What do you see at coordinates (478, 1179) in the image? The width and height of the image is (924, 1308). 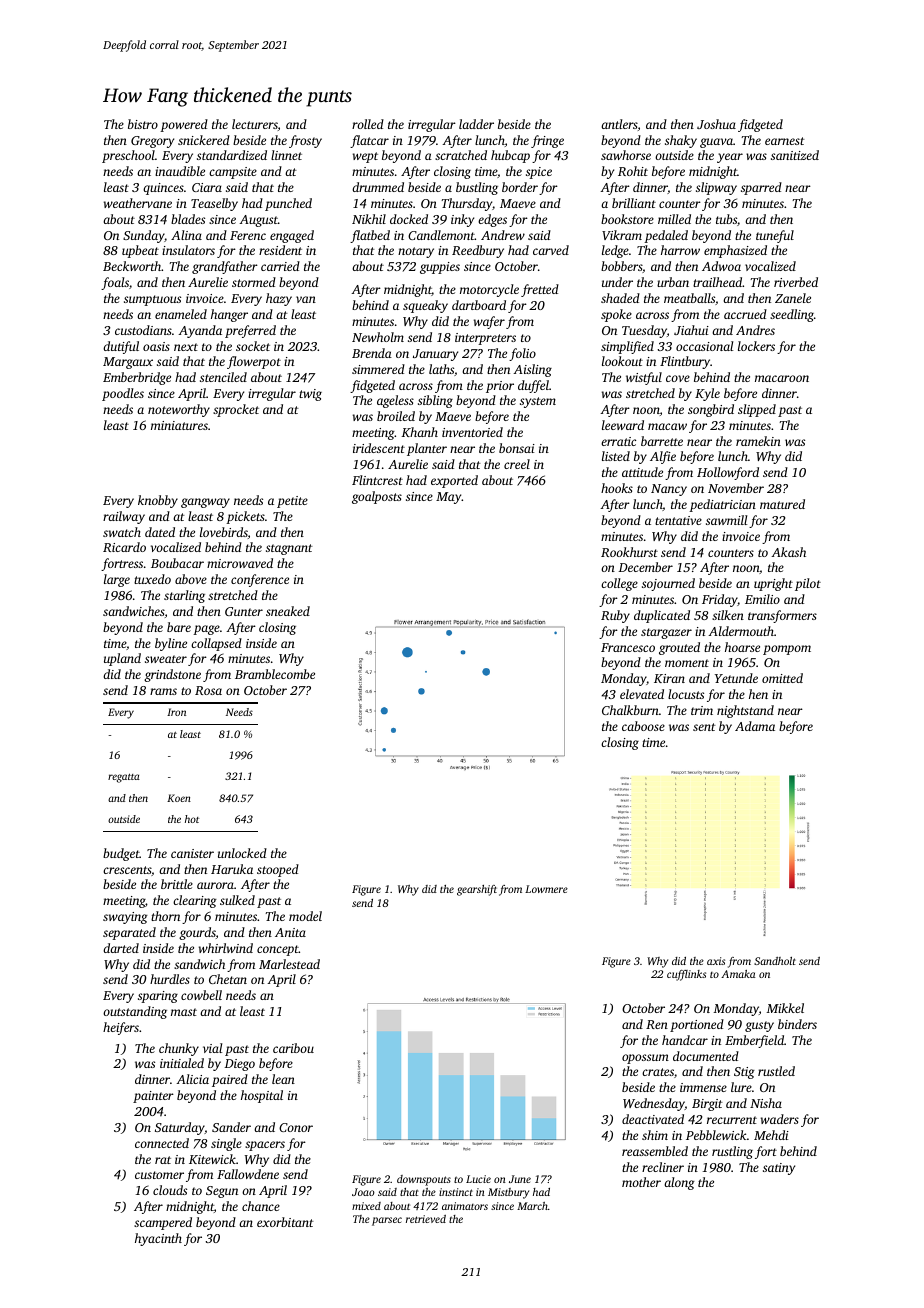 I see `Lucie` at bounding box center [478, 1179].
